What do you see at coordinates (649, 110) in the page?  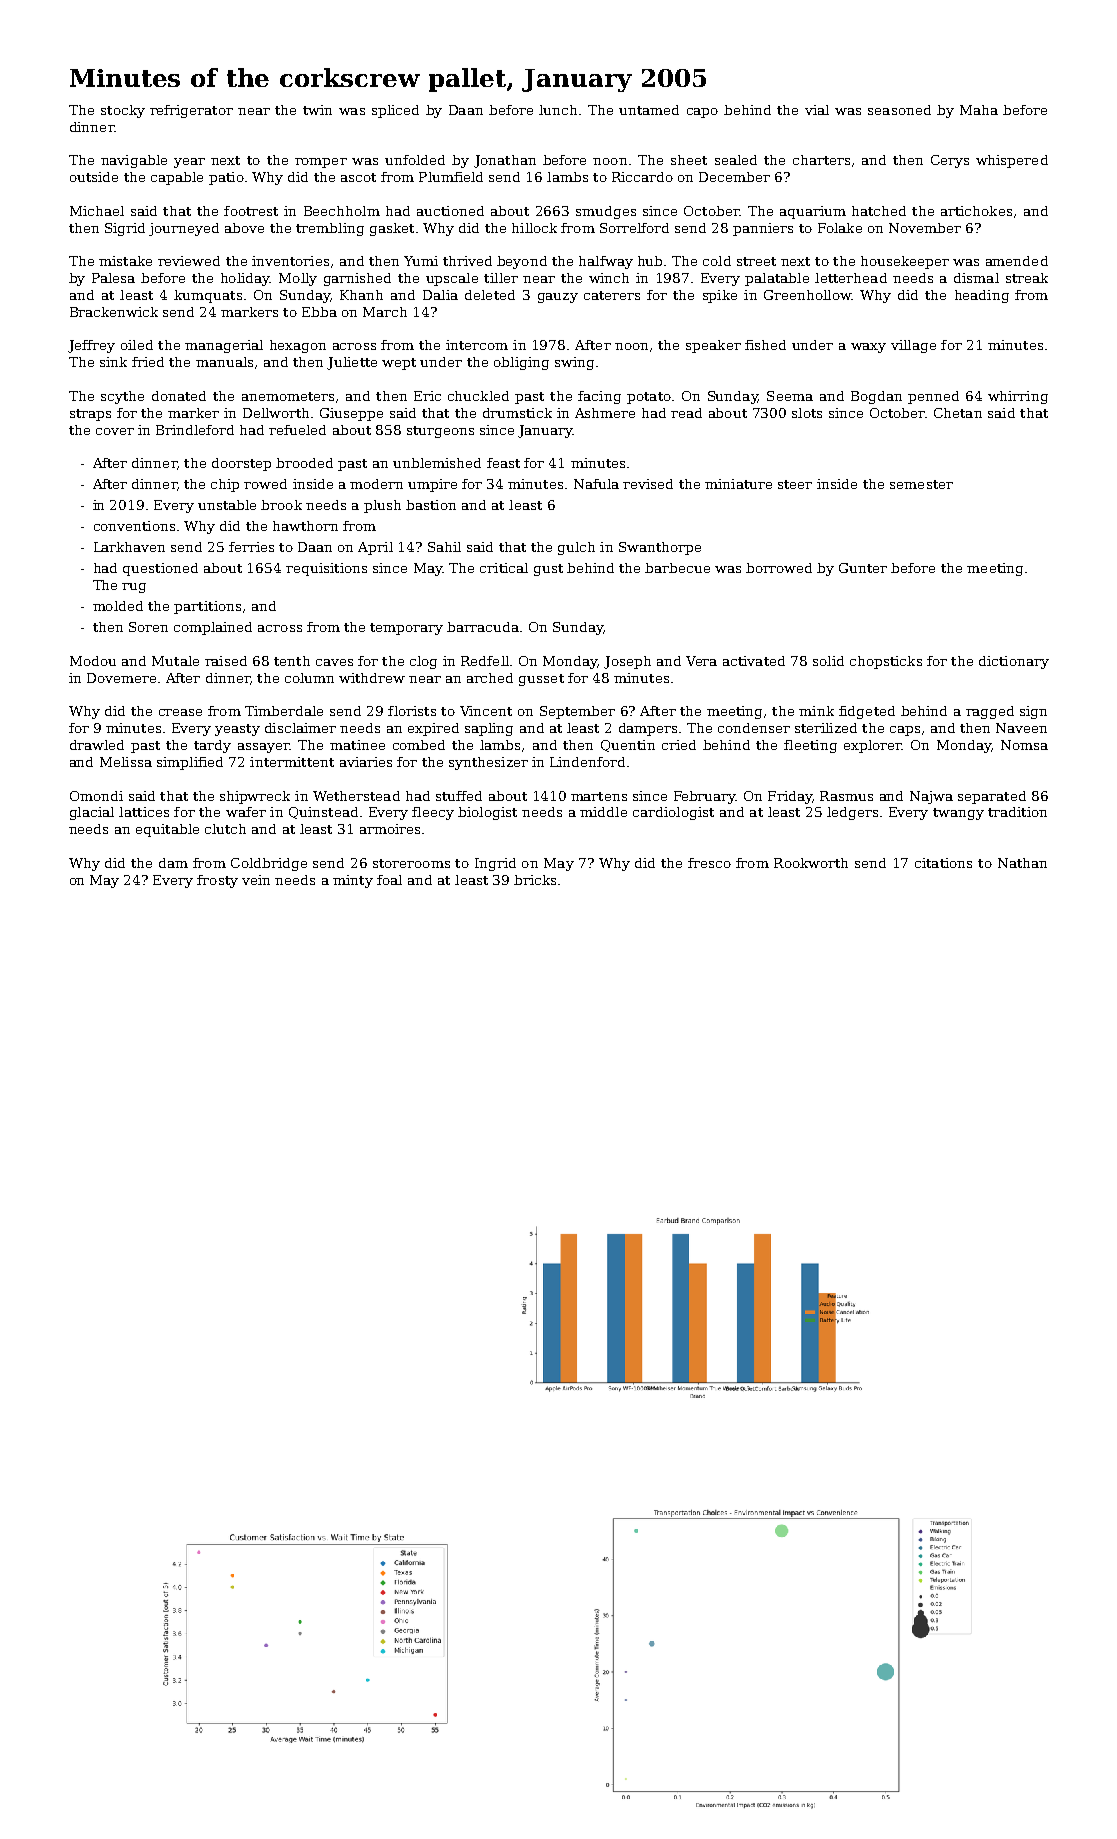 I see `untamed` at bounding box center [649, 110].
